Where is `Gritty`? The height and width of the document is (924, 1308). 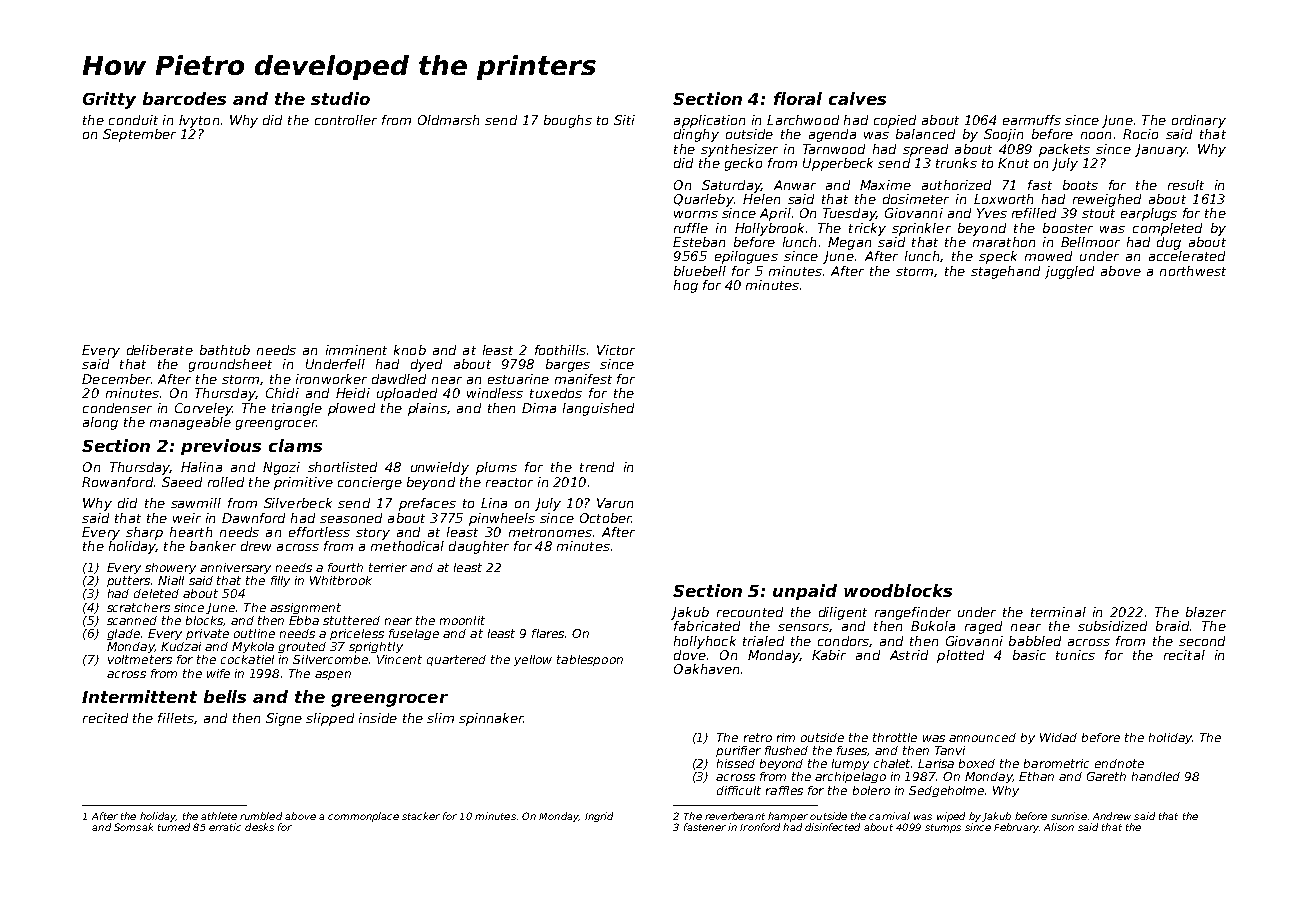 Gritty is located at coordinates (109, 100).
